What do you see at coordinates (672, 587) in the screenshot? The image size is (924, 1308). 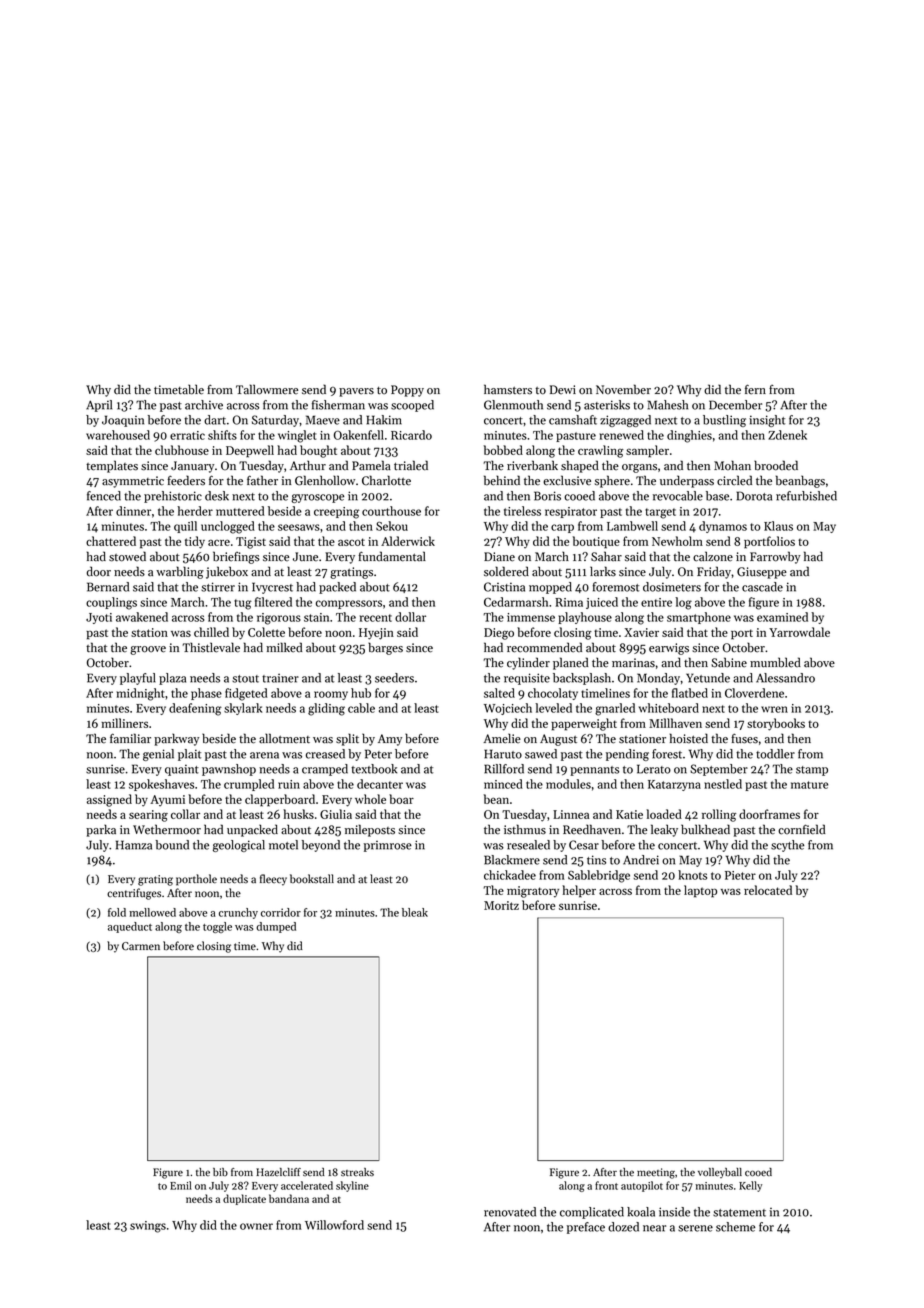 I see `dosimeters` at bounding box center [672, 587].
